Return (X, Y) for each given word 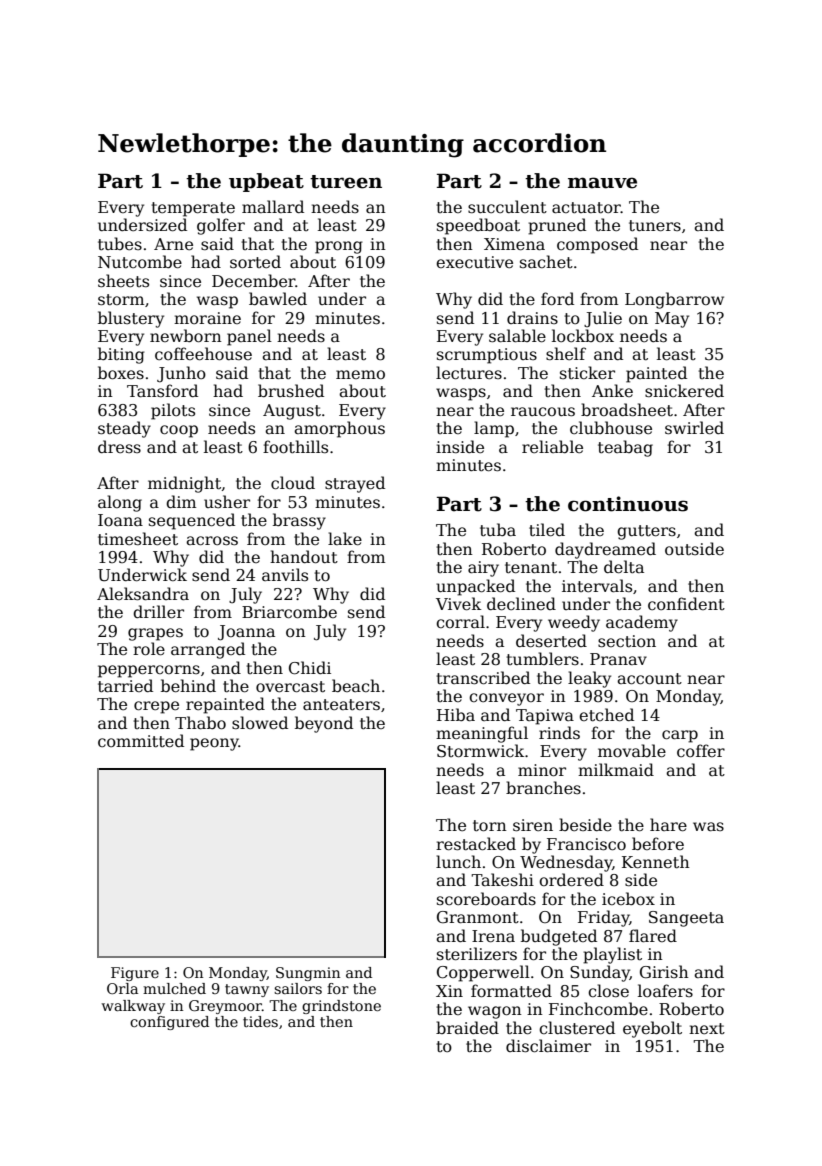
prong (339, 247)
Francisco (586, 844)
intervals (597, 586)
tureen (346, 182)
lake (345, 539)
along (120, 503)
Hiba (456, 715)
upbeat (266, 182)
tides (260, 1021)
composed (597, 245)
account (649, 679)
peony (214, 744)
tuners (655, 226)
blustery (131, 319)
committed (141, 741)
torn (490, 826)
